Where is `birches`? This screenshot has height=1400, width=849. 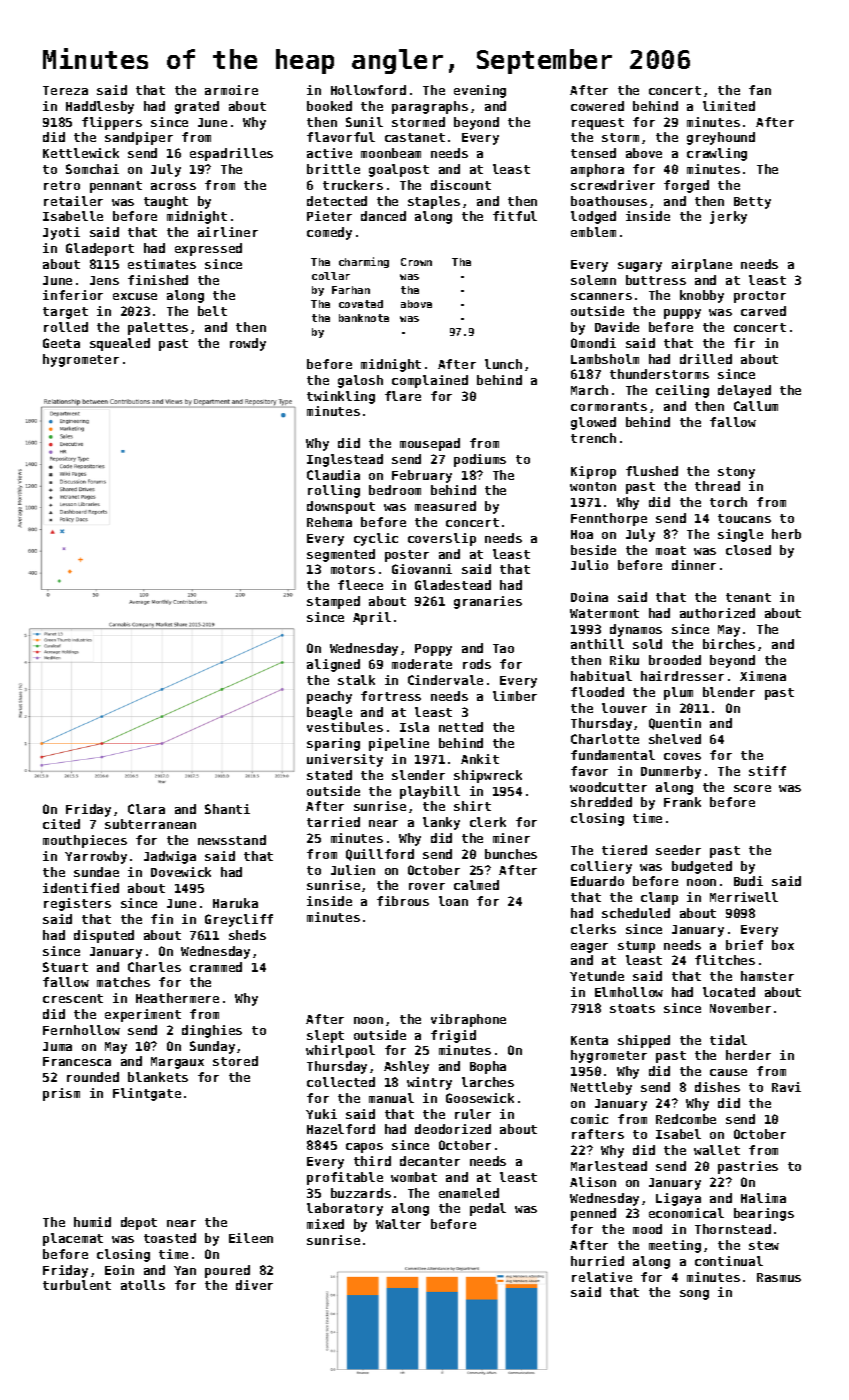 birches is located at coordinates (729, 644).
